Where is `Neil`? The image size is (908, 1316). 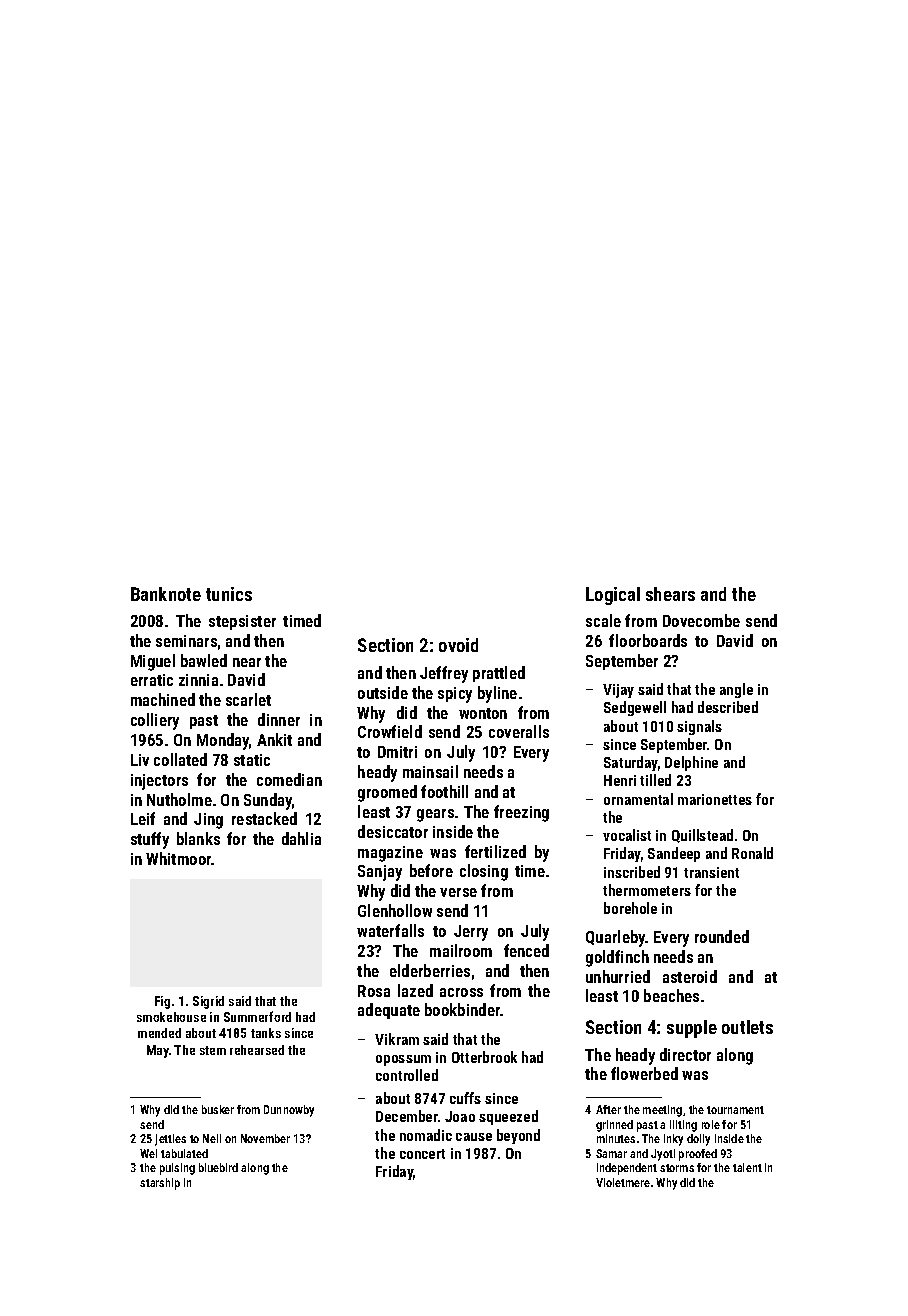 Neil is located at coordinates (212, 1138).
